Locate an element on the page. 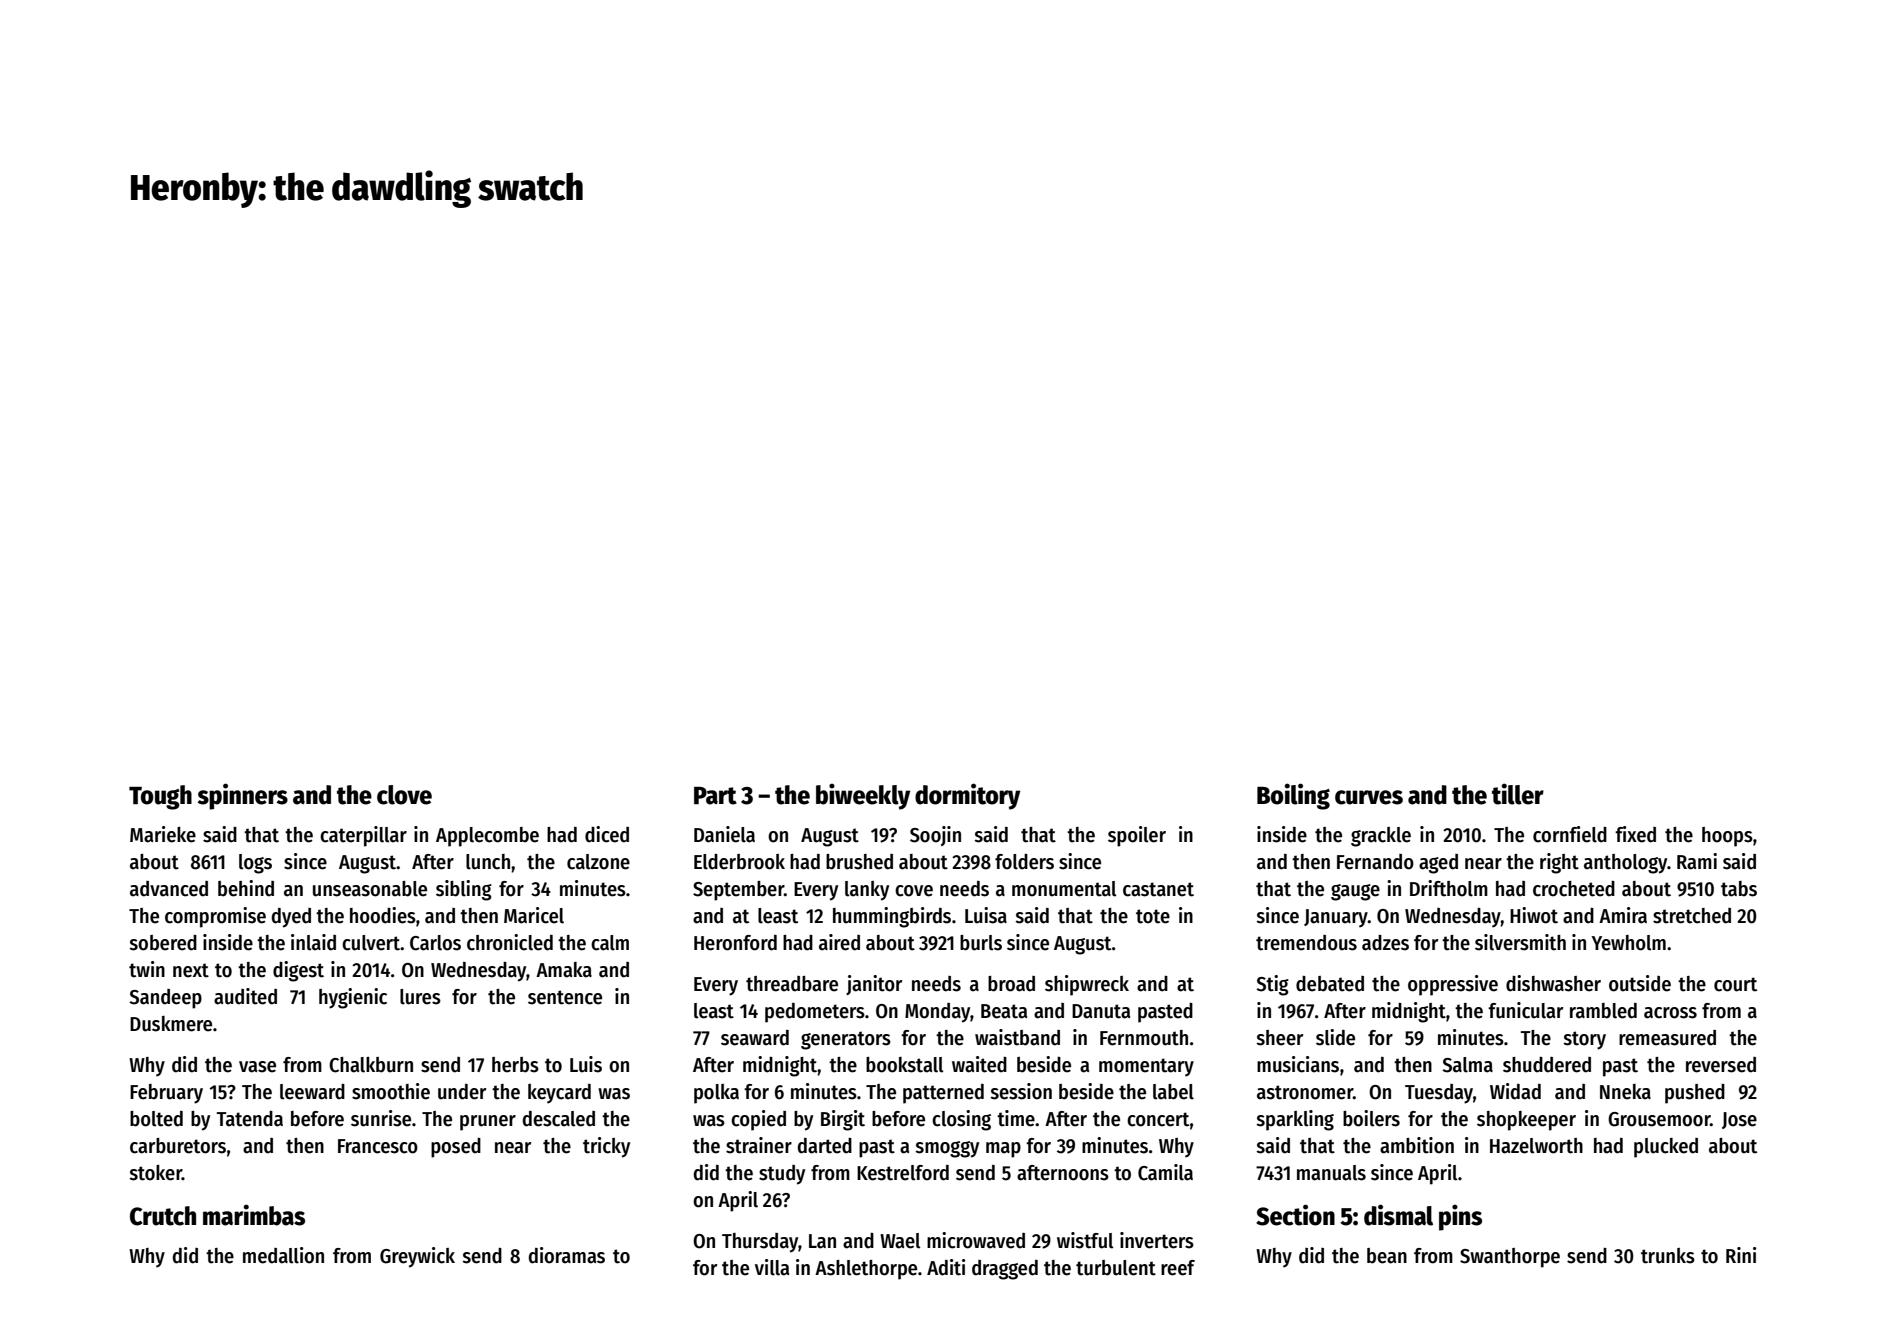  Swanthorpe is located at coordinates (1510, 1258).
